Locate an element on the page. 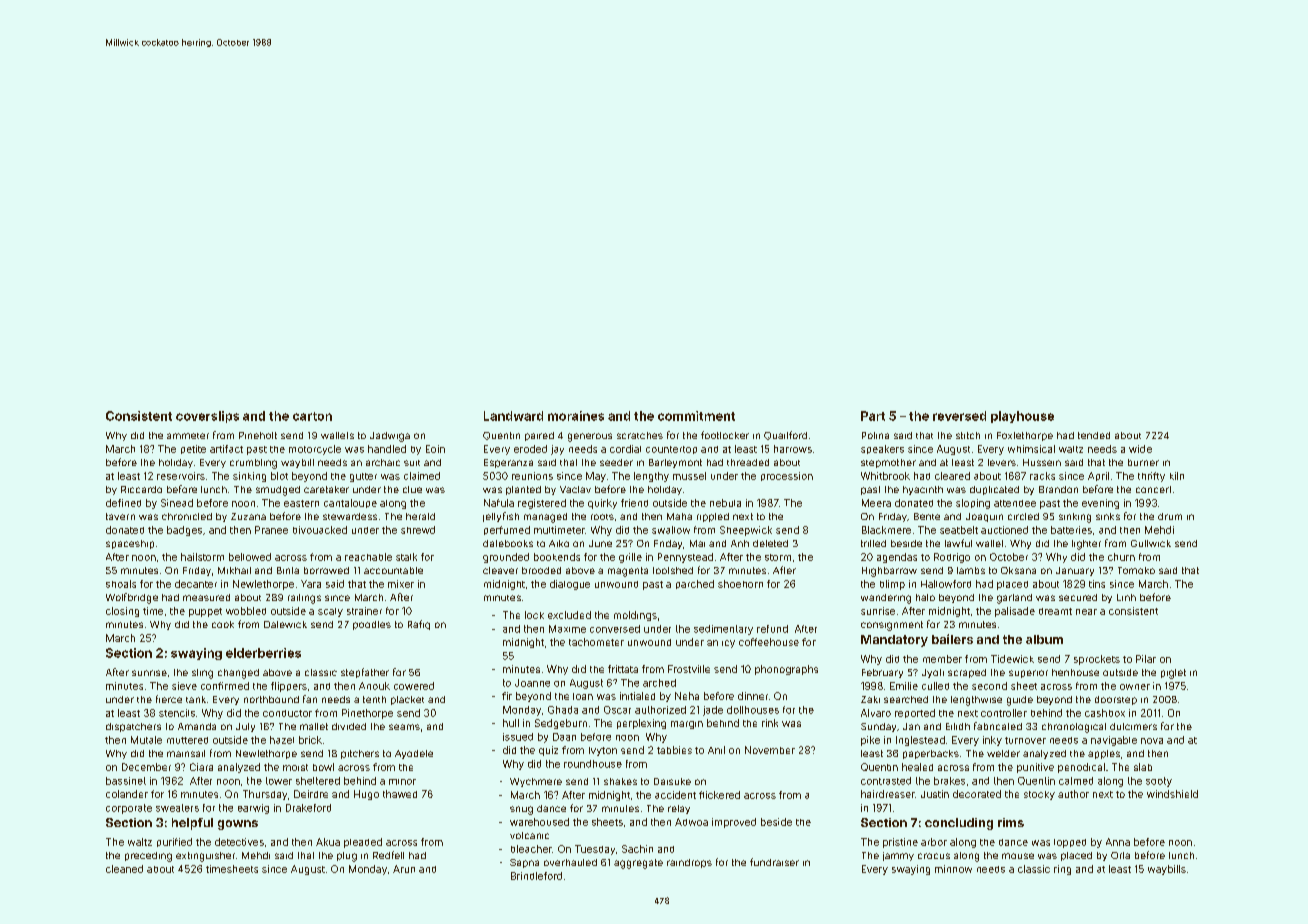 The image size is (1308, 924). burner is located at coordinates (1143, 462).
